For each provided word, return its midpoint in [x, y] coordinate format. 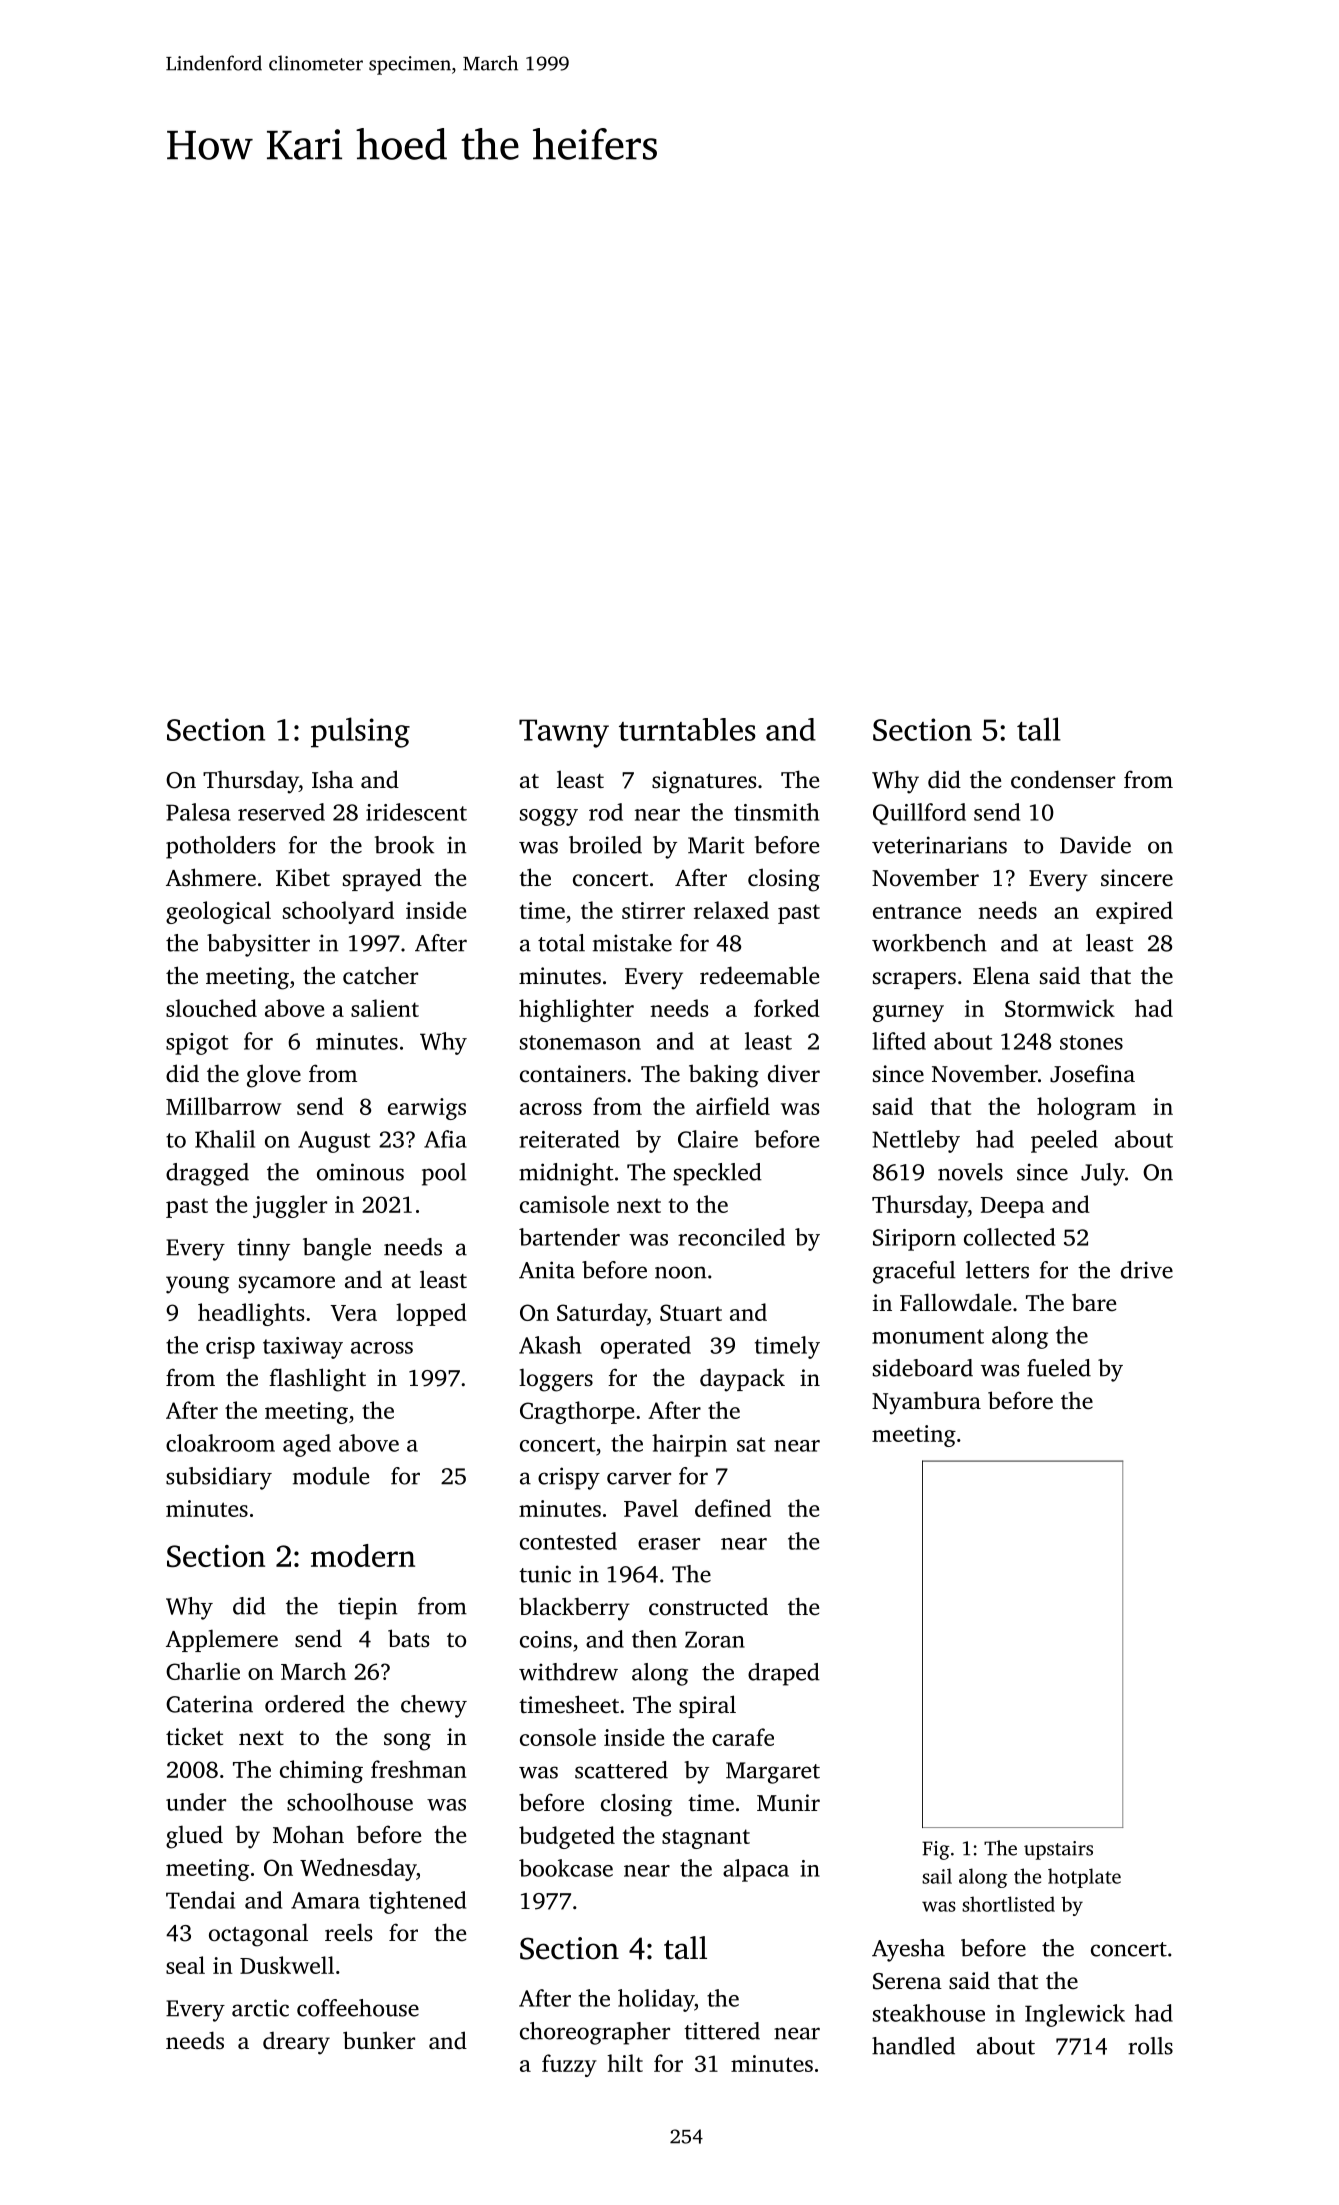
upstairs [1058, 1850]
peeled [1064, 1141]
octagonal [258, 1935]
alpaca [756, 1870]
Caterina [209, 1704]
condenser [1063, 779]
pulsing [360, 732]
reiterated [569, 1139]
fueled [1059, 1368]
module [331, 1476]
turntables [687, 729]
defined [733, 1508]
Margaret [773, 1773]
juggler [290, 1206]
